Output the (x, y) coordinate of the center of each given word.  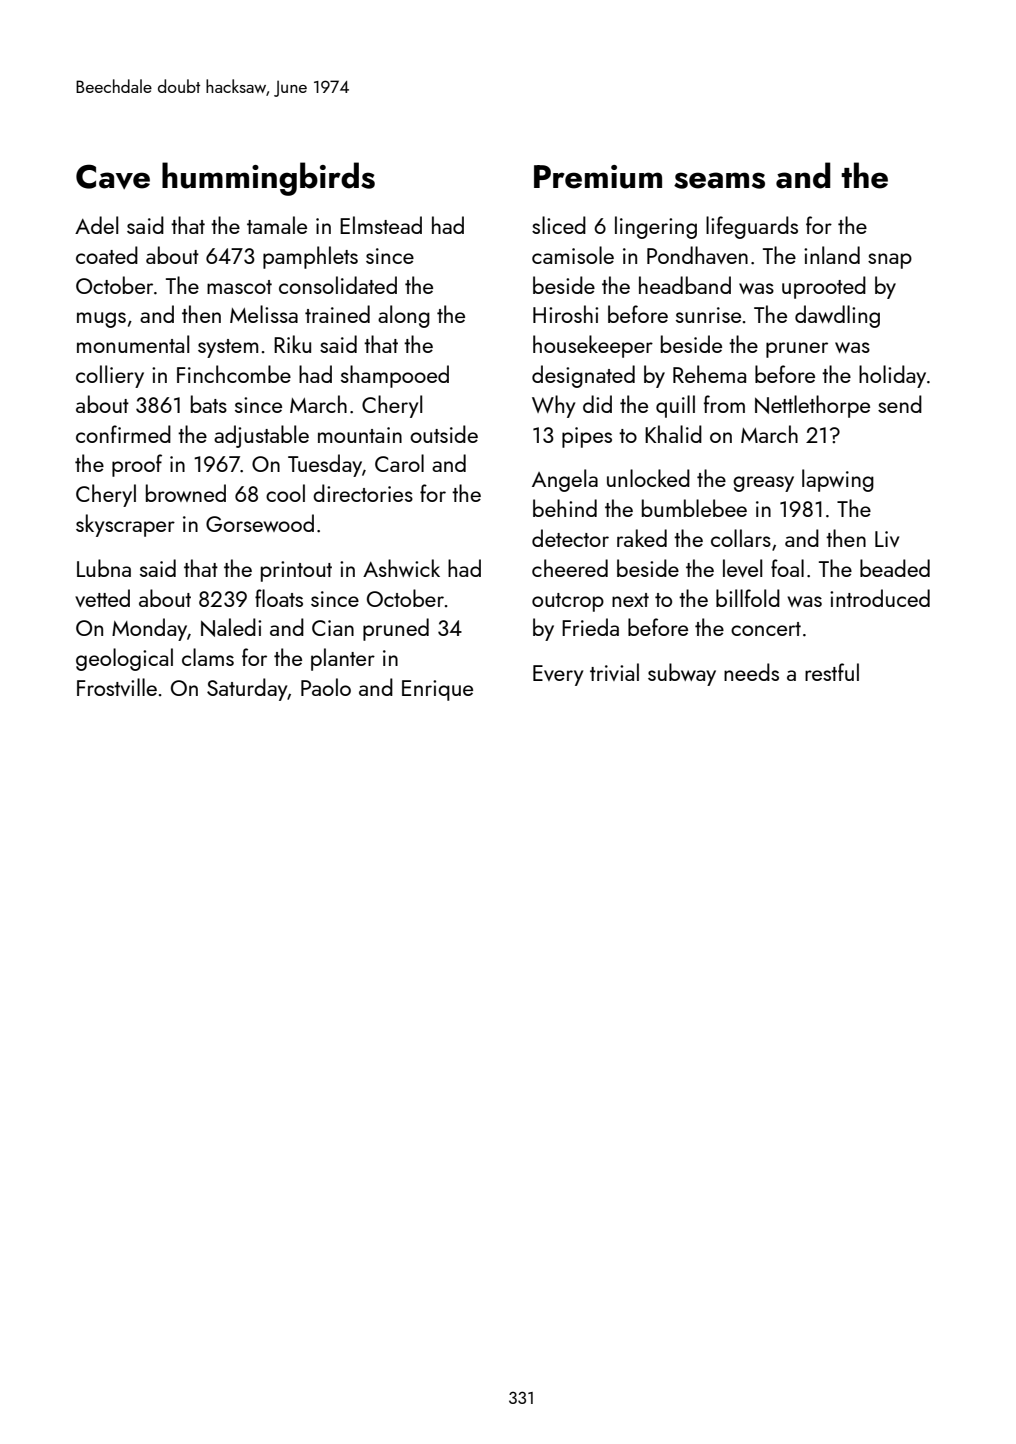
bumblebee (694, 508)
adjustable (261, 436)
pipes (587, 437)
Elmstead (381, 225)
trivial (614, 672)
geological (124, 659)
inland (832, 255)
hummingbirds (268, 179)
